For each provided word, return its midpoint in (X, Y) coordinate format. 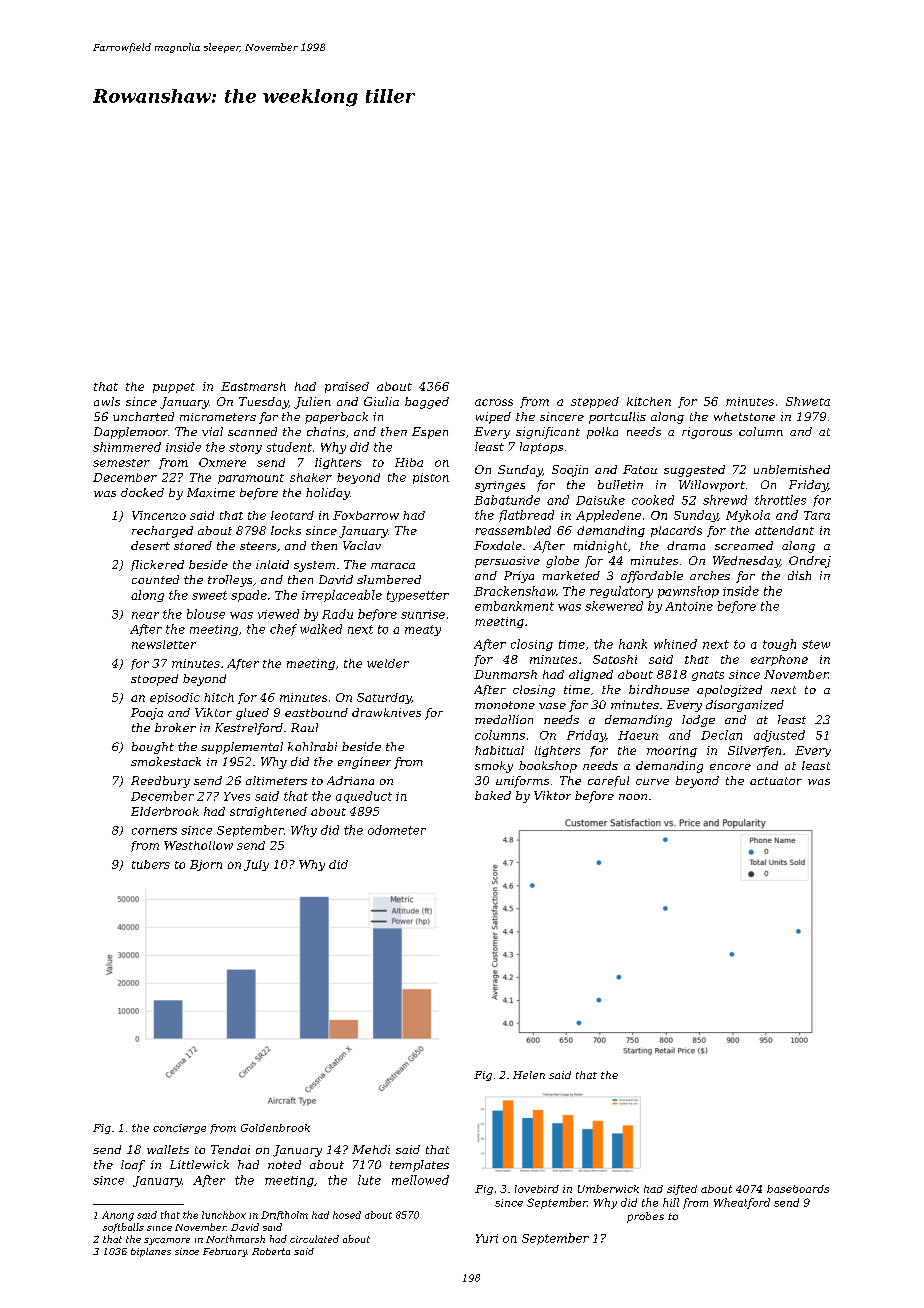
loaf (133, 1166)
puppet (174, 388)
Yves (237, 796)
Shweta (808, 401)
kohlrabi (312, 746)
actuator (776, 781)
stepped (595, 402)
